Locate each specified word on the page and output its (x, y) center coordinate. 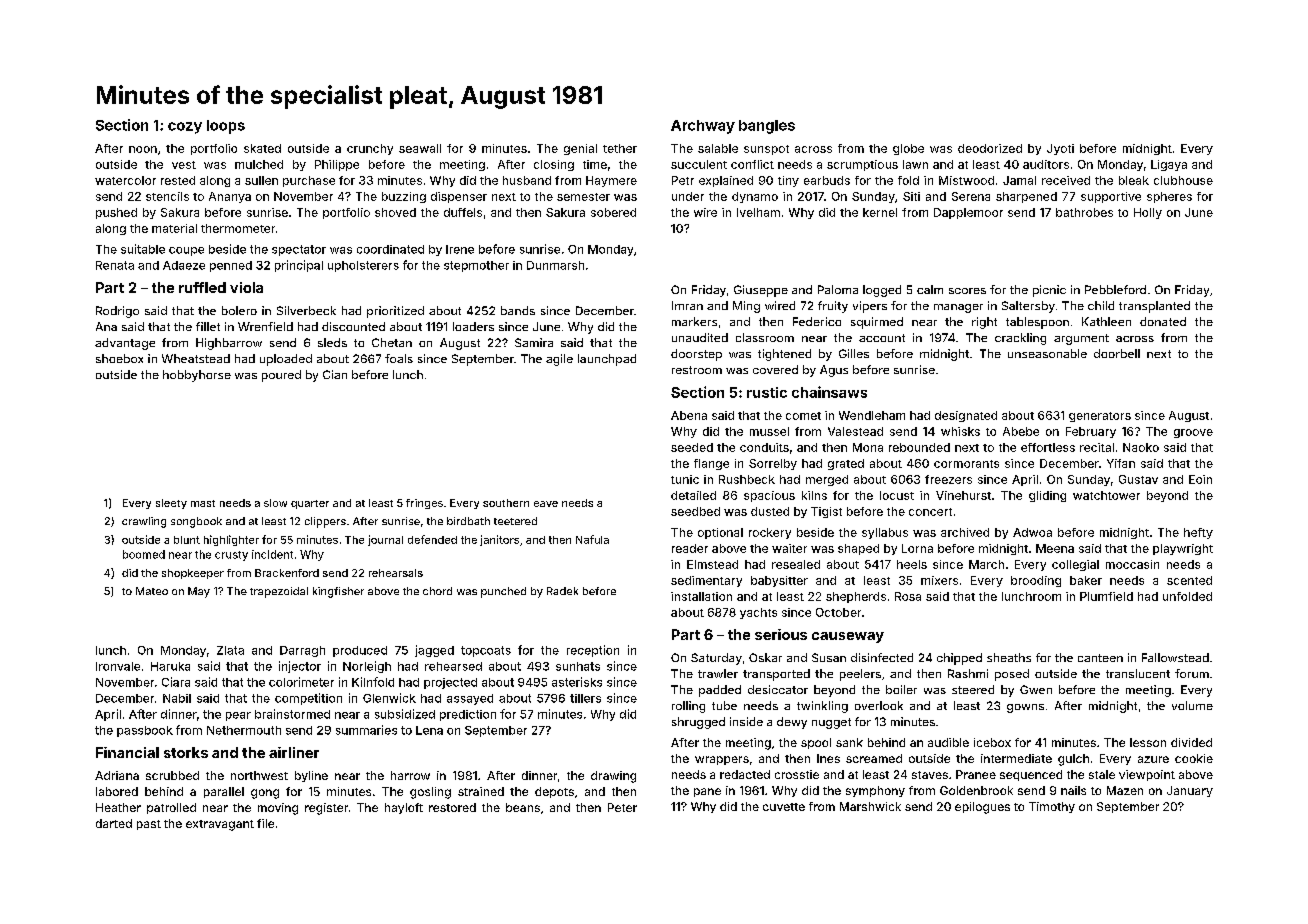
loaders (473, 326)
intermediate (1016, 758)
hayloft (404, 808)
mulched (259, 164)
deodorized (990, 148)
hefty (1198, 533)
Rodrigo (117, 312)
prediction (468, 715)
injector (300, 667)
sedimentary (706, 581)
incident (272, 554)
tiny (788, 181)
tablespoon (1037, 323)
